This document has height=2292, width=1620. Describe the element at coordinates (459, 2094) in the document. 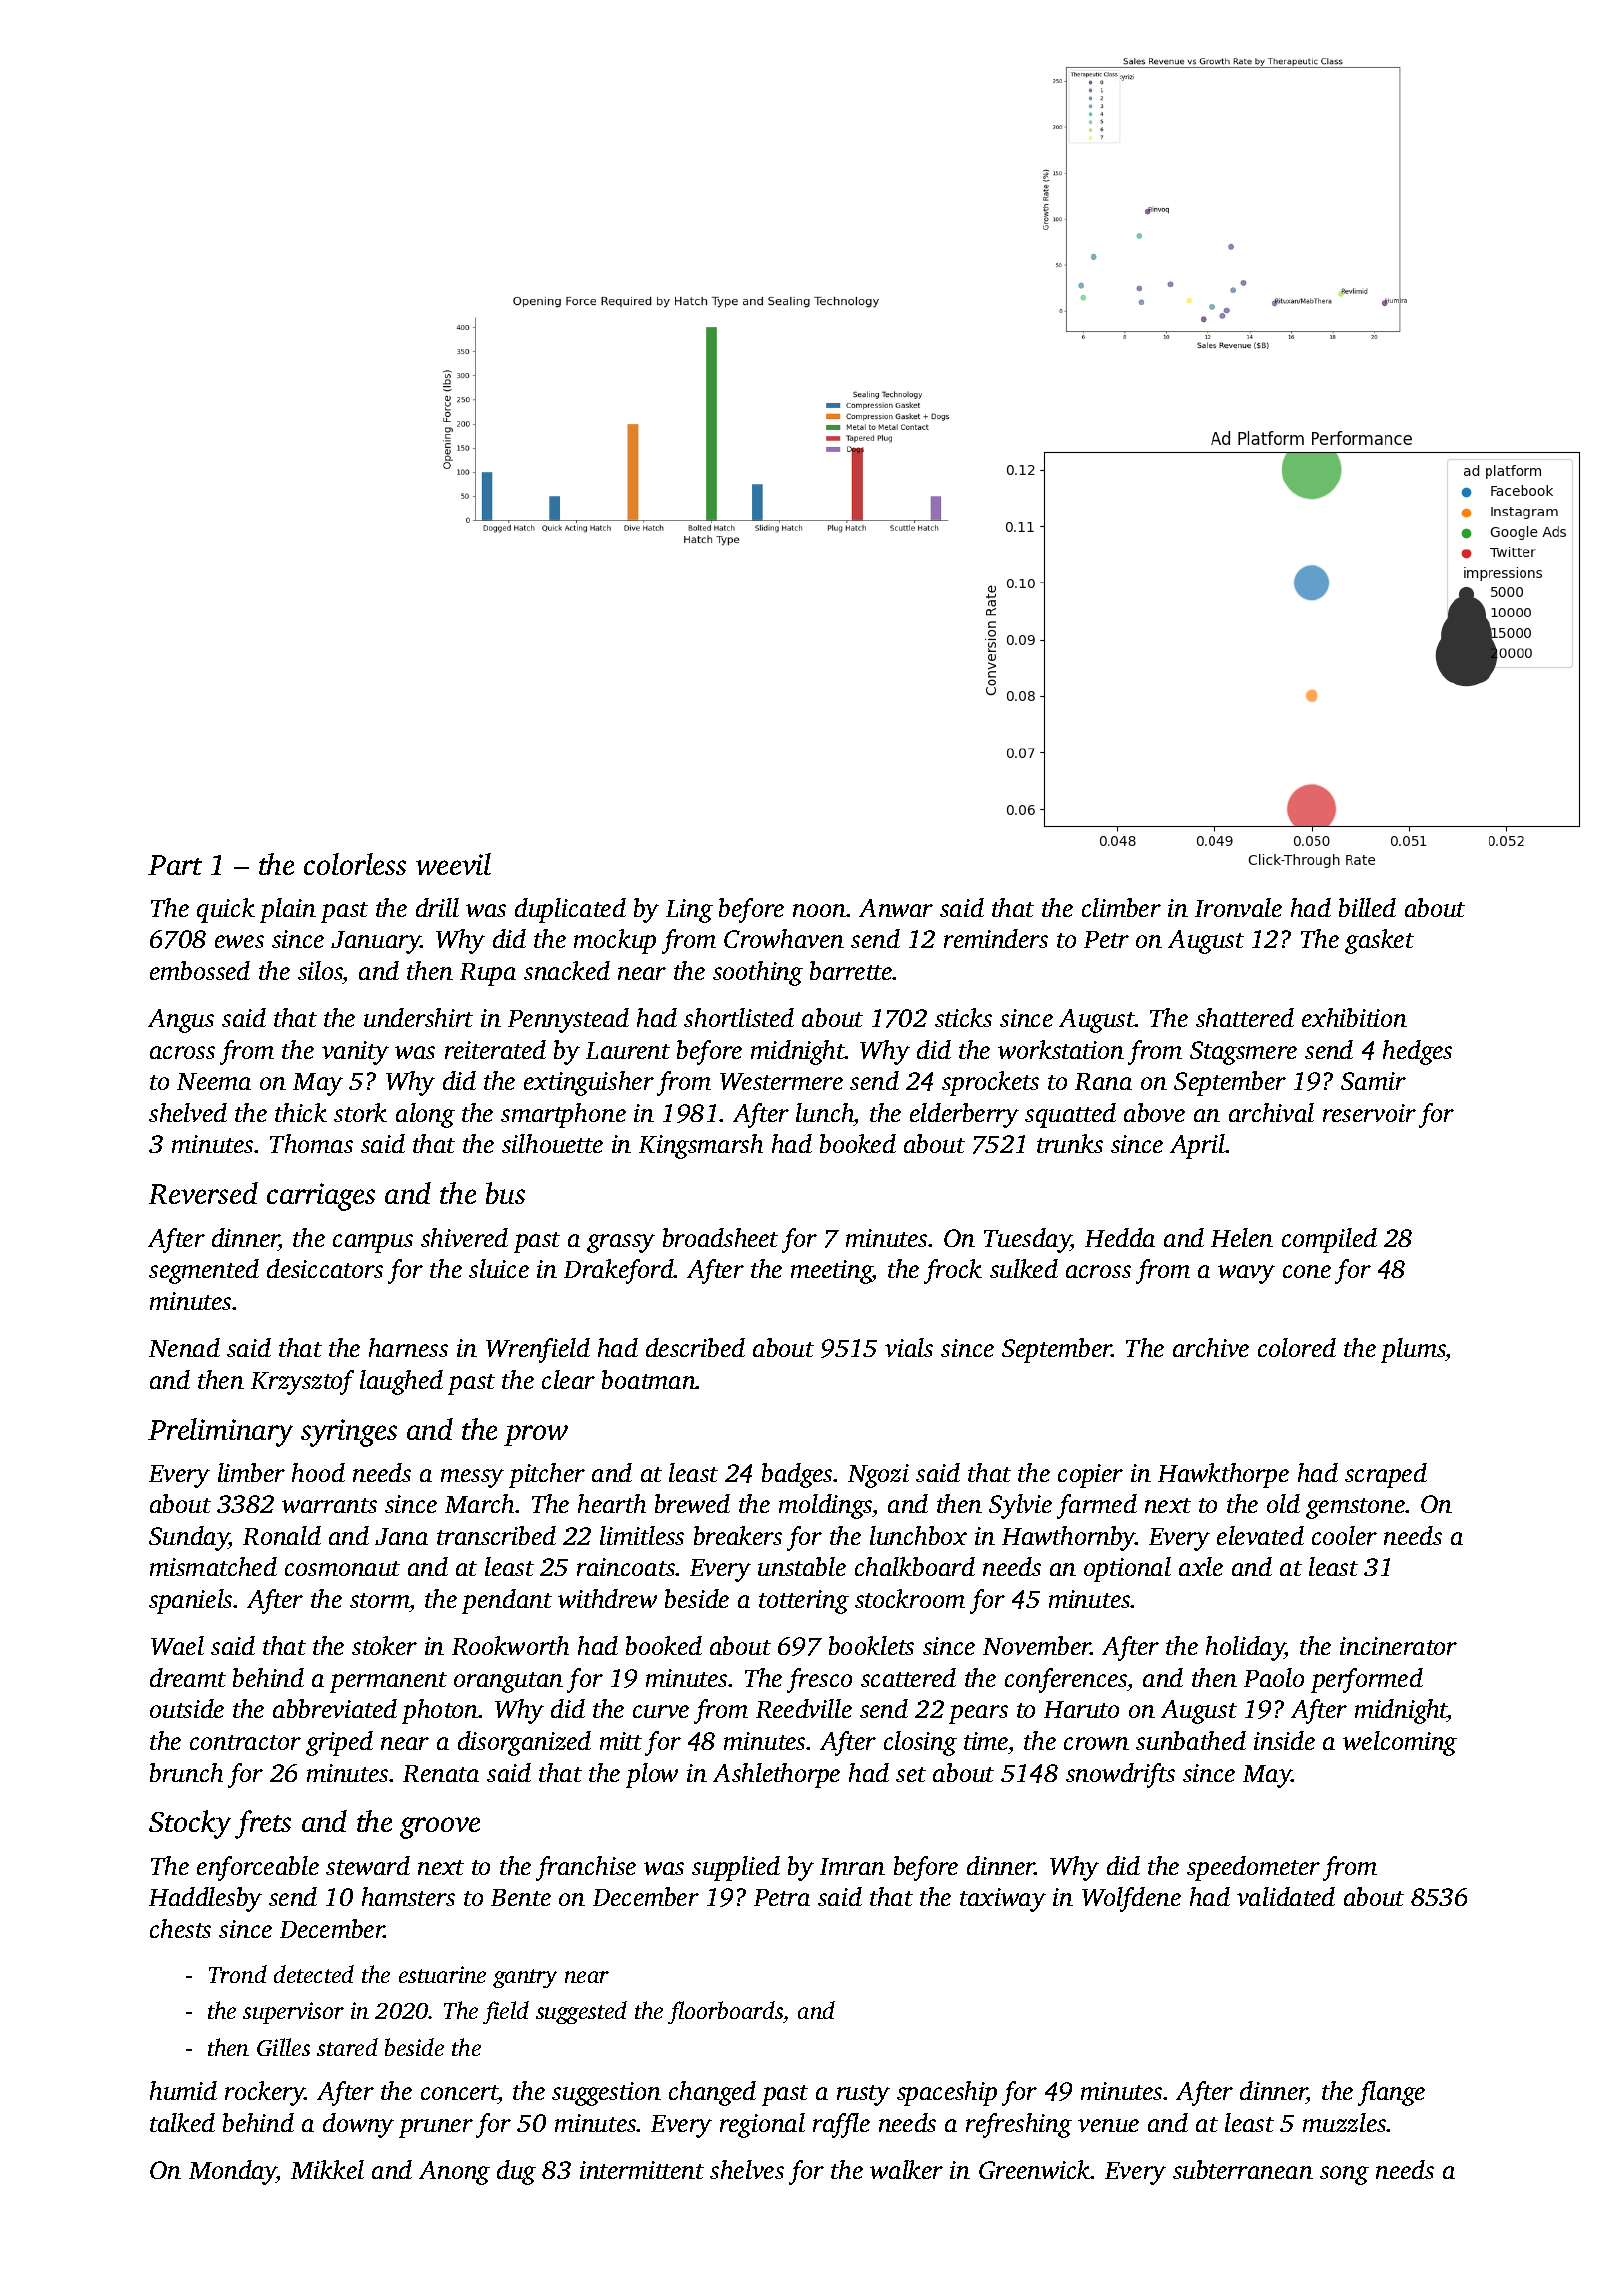

I see `concert` at that location.
